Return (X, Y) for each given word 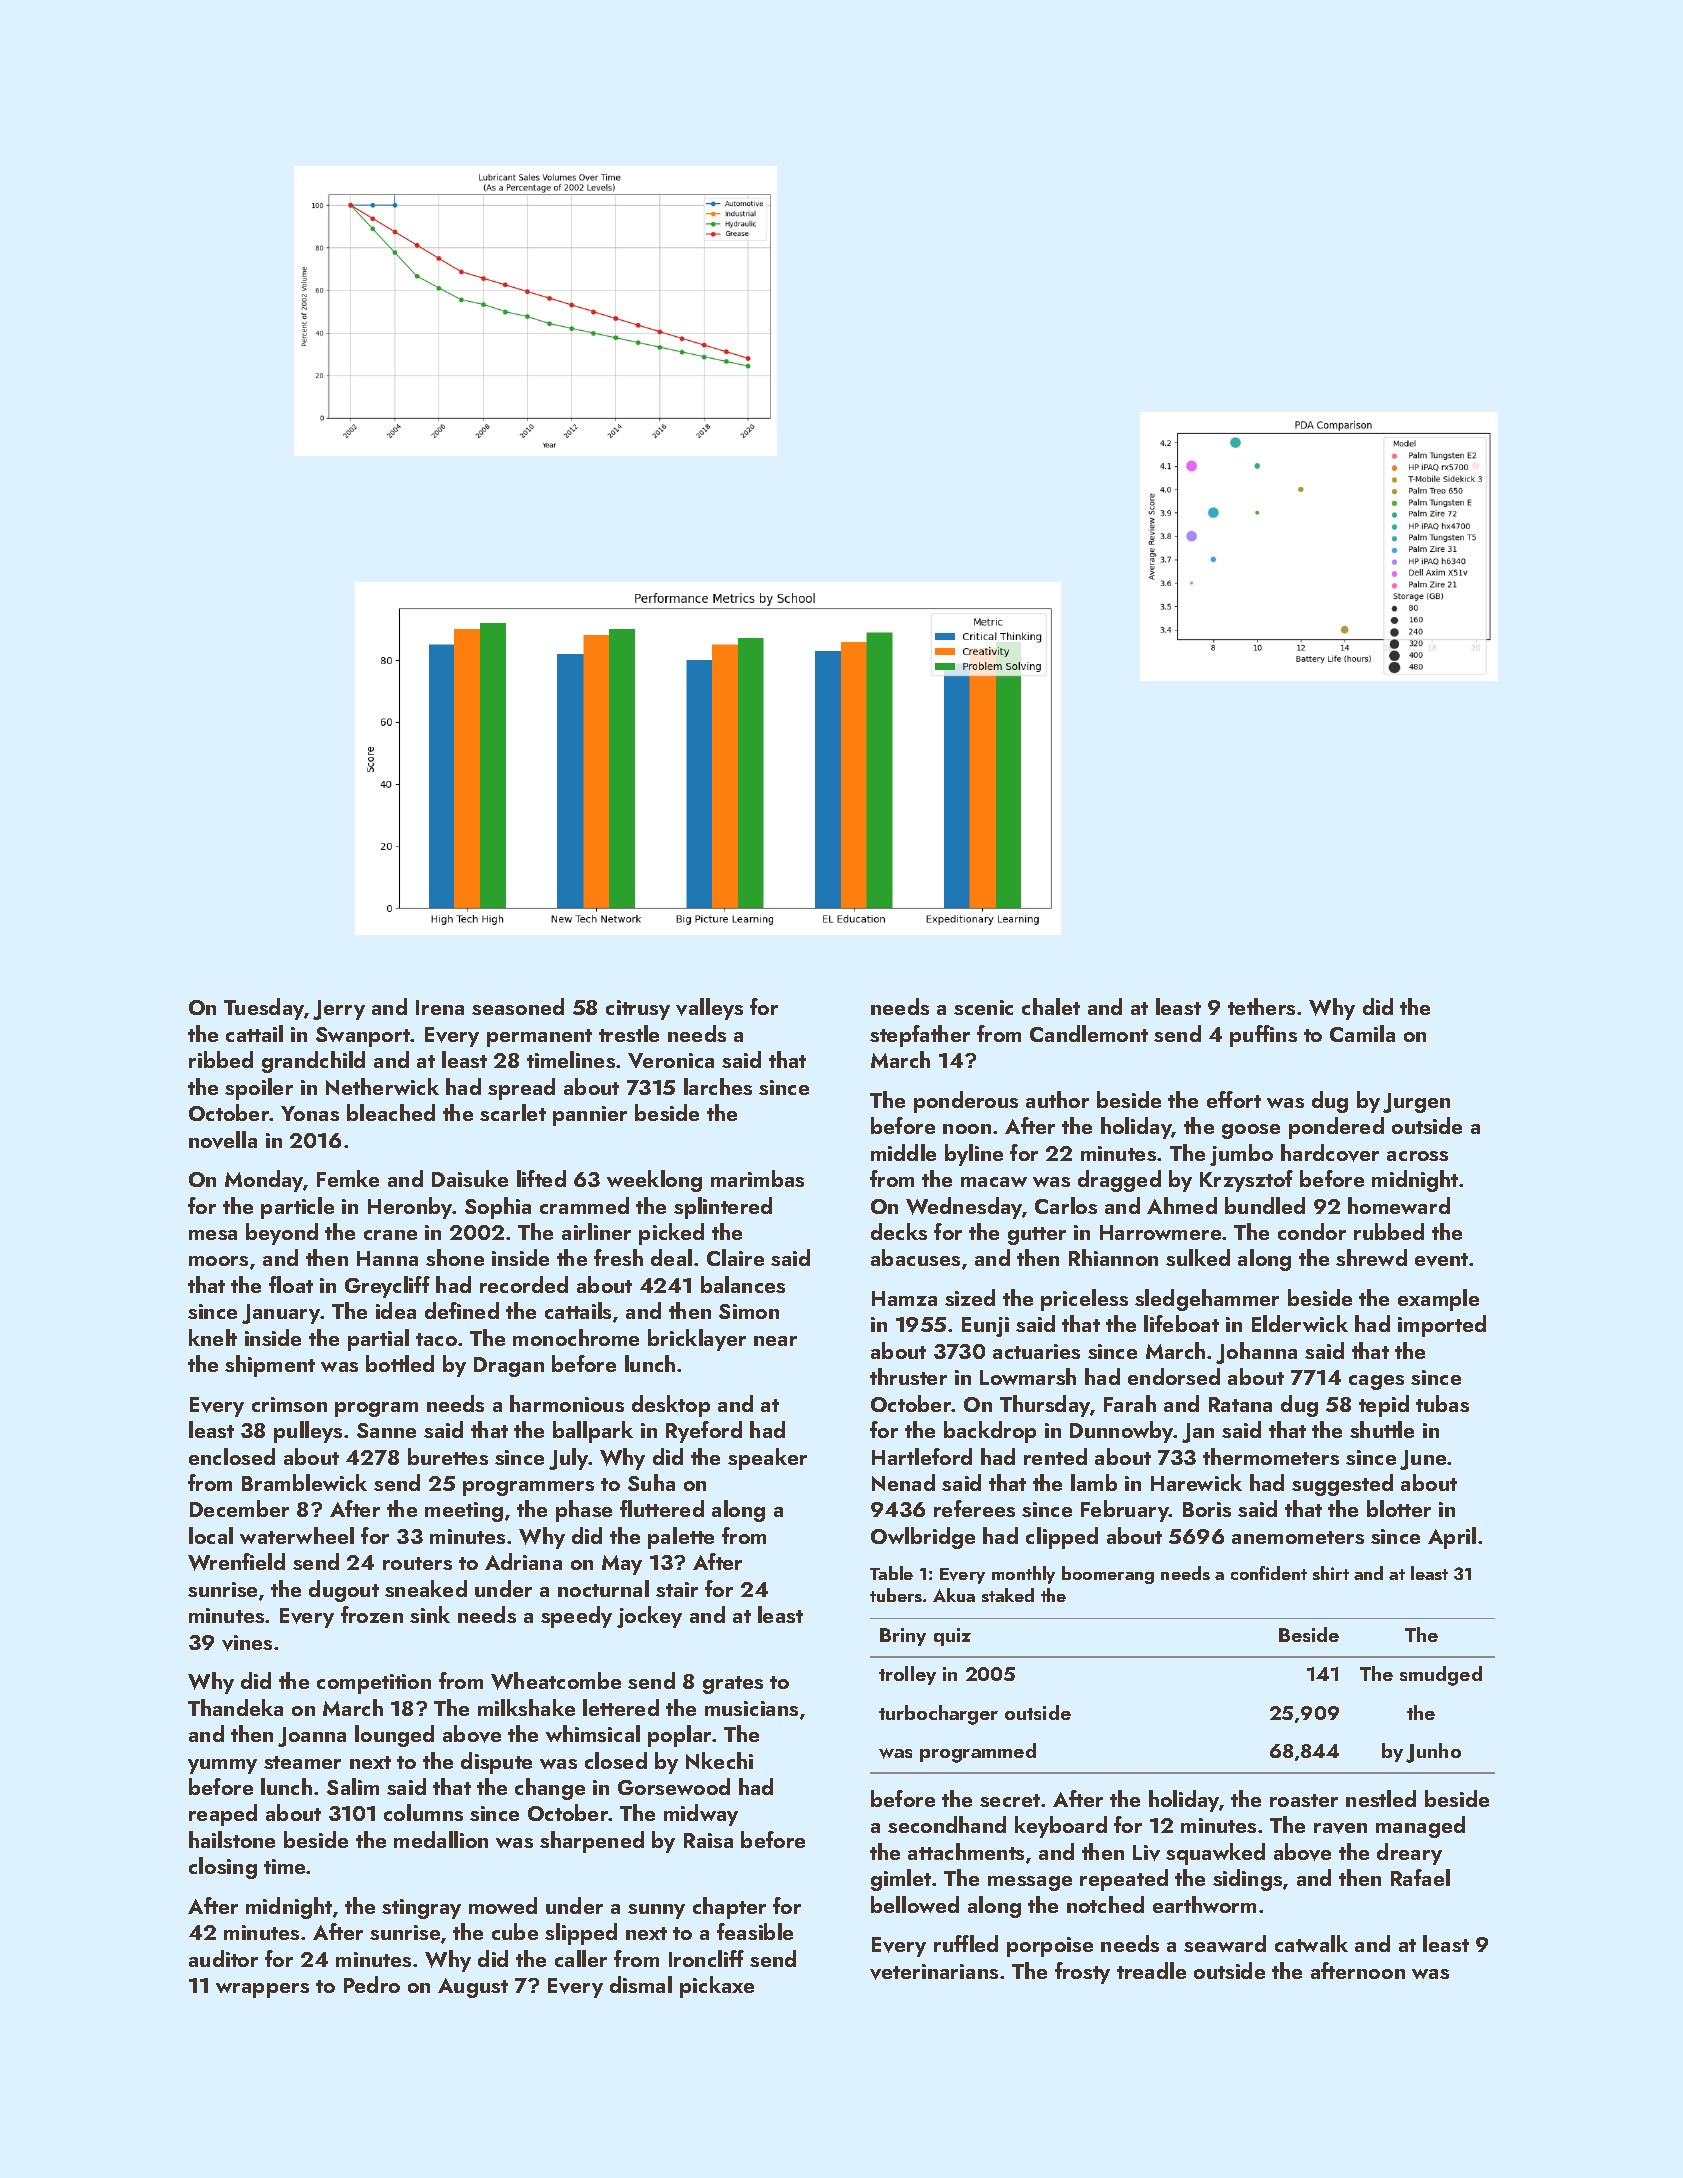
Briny (903, 1637)
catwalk (1311, 1943)
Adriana (523, 1561)
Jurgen (1416, 1103)
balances (743, 1284)
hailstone (232, 1839)
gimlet (901, 1880)
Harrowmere (1160, 1232)
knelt (213, 1337)
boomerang (1108, 1575)
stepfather (920, 1036)
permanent (539, 1038)
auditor (223, 1958)
